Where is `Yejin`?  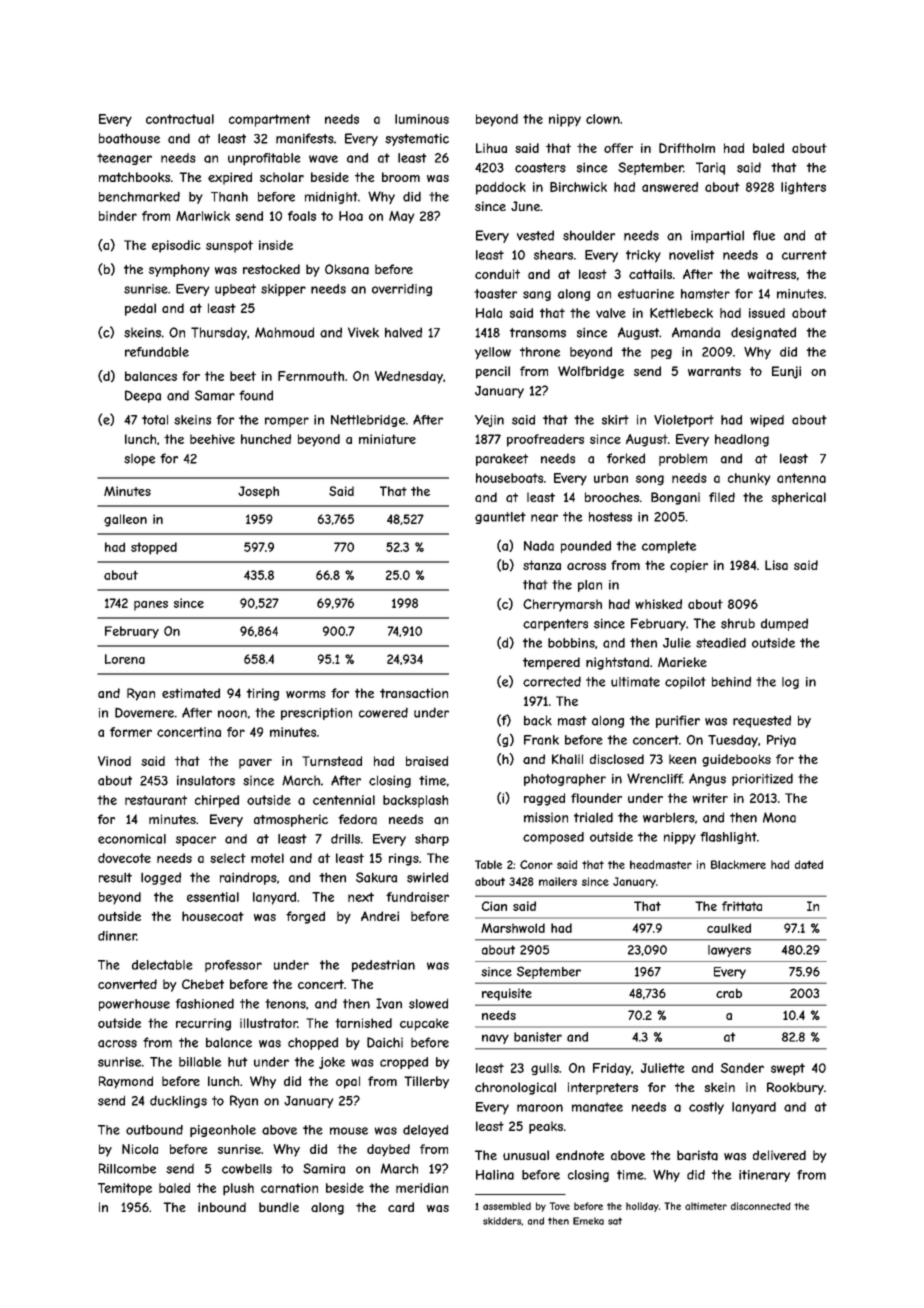 Yejin is located at coordinates (489, 421).
